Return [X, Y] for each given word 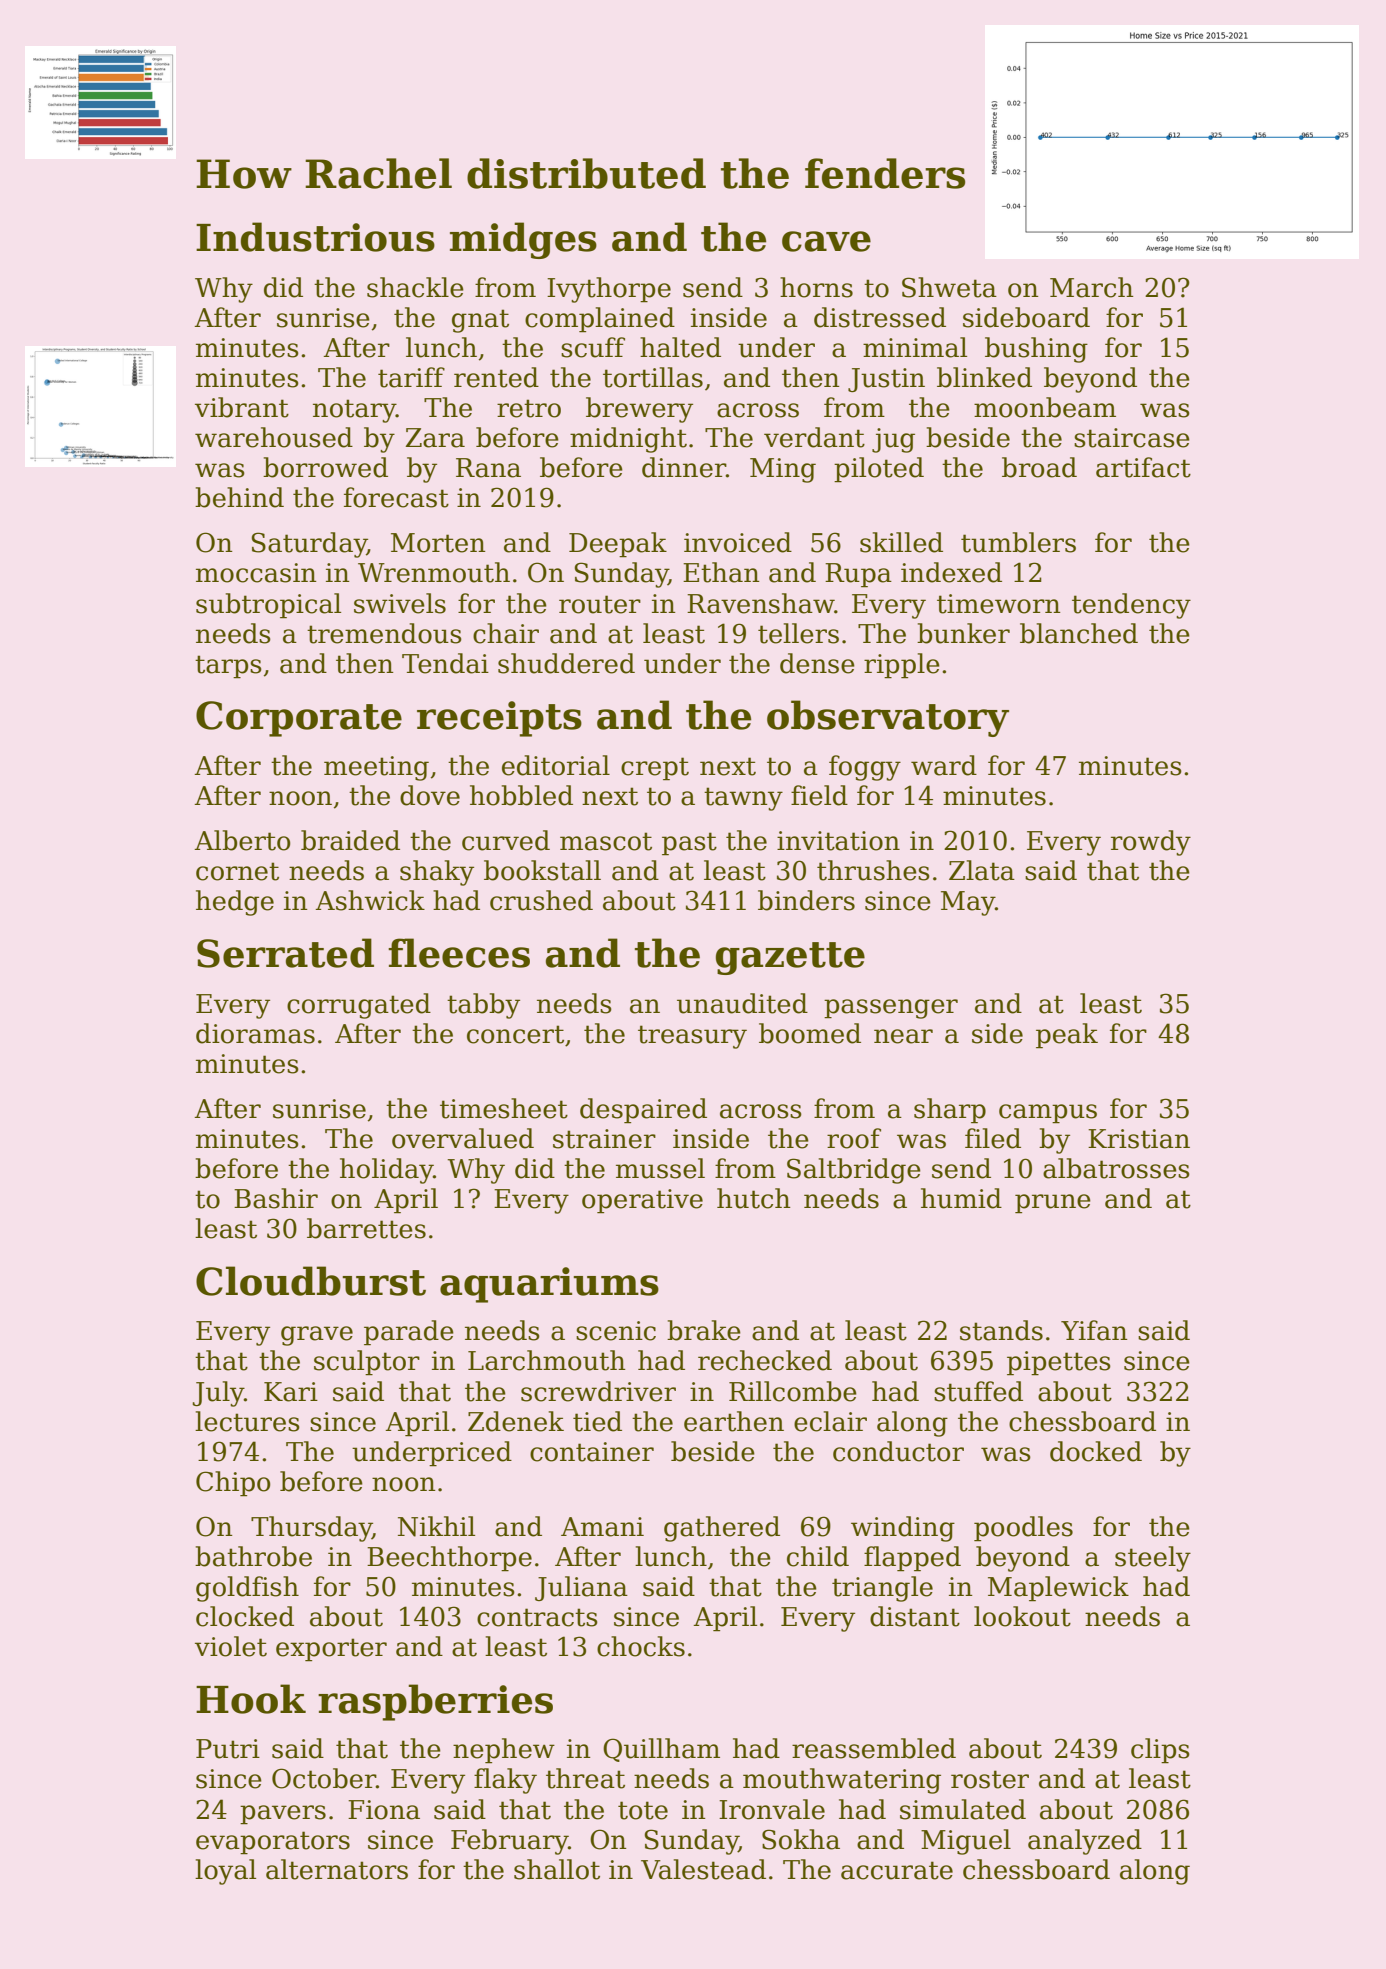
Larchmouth [547, 1360]
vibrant [242, 407]
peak [1067, 1036]
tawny [743, 799]
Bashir [276, 1198]
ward [944, 765]
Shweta [949, 287]
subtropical [268, 606]
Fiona [384, 1810]
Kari [291, 1392]
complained [600, 320]
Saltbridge [854, 1171]
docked [1096, 1451]
